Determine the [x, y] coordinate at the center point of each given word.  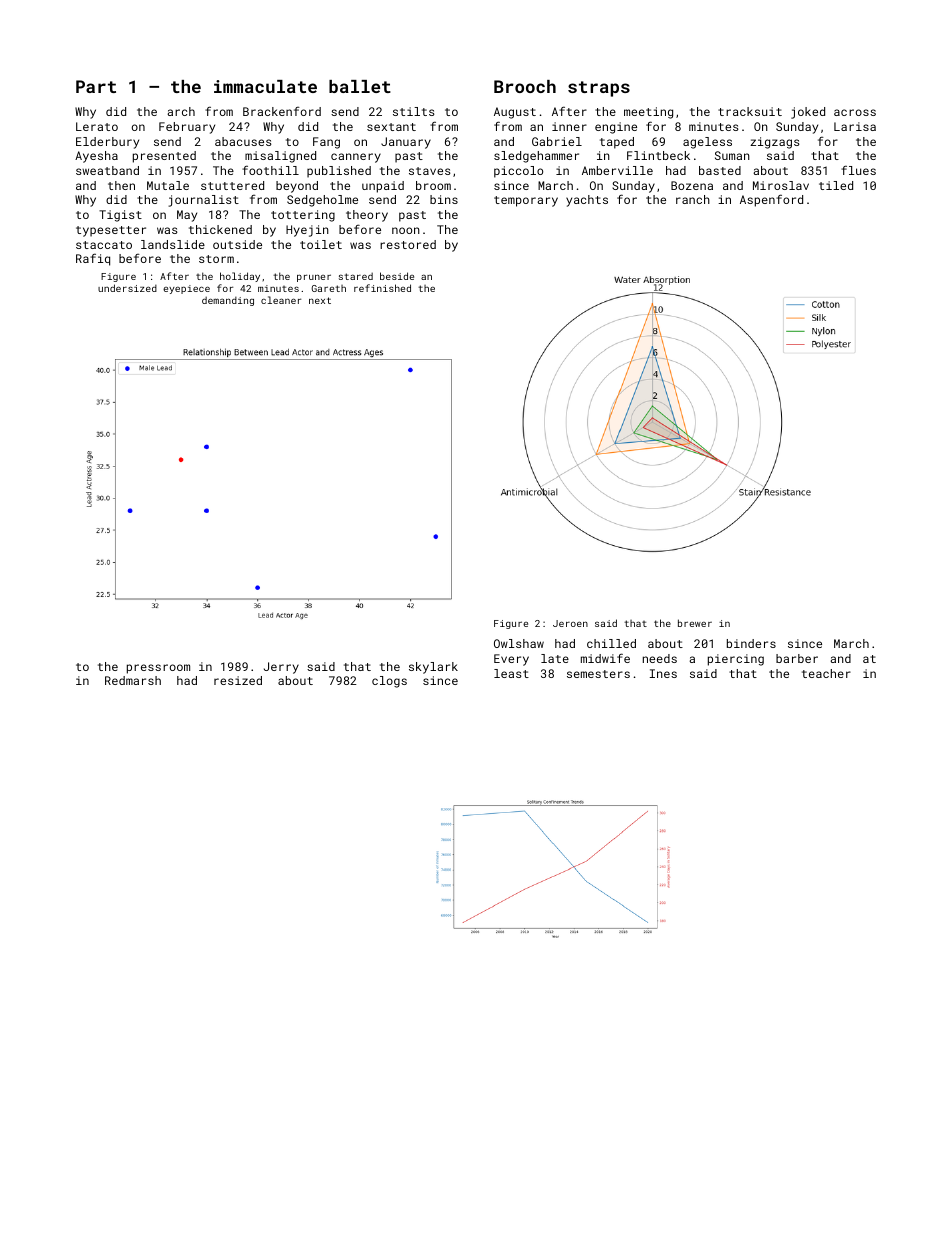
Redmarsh [133, 680]
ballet [360, 86]
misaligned [280, 157]
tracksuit [750, 111]
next [320, 300]
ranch [693, 199]
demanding [228, 301]
